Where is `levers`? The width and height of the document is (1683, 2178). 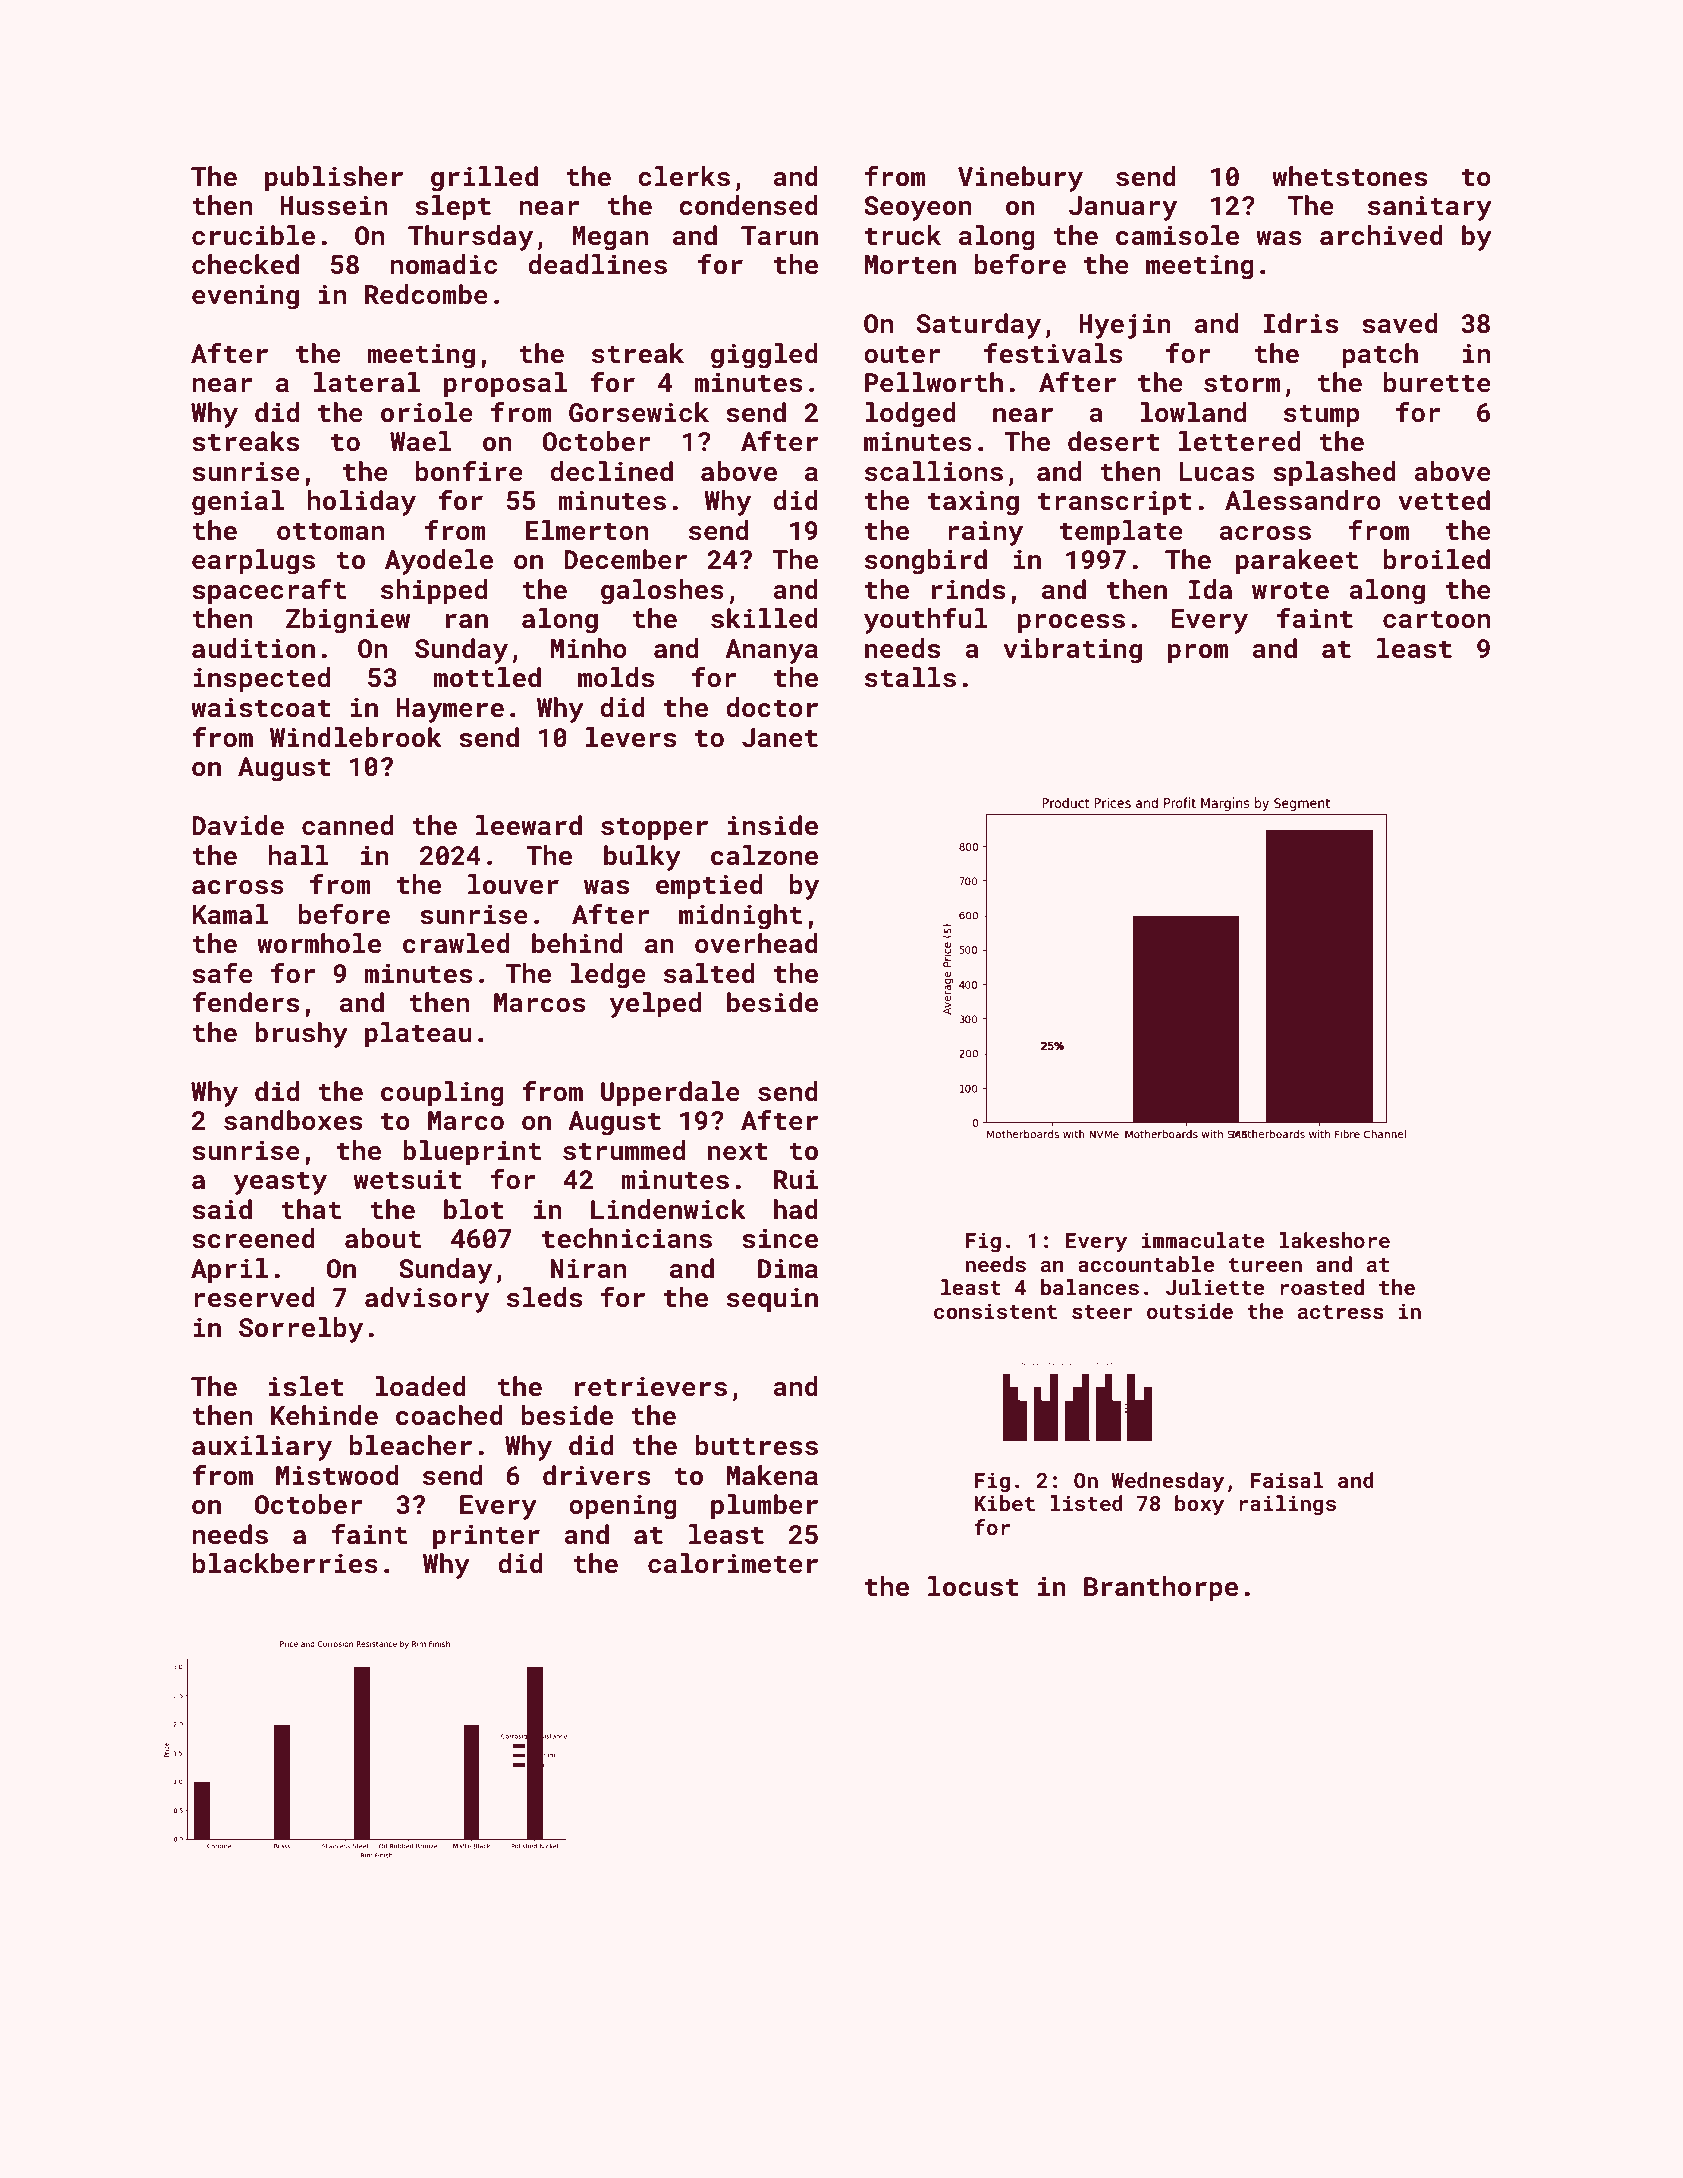 levers is located at coordinates (631, 737).
